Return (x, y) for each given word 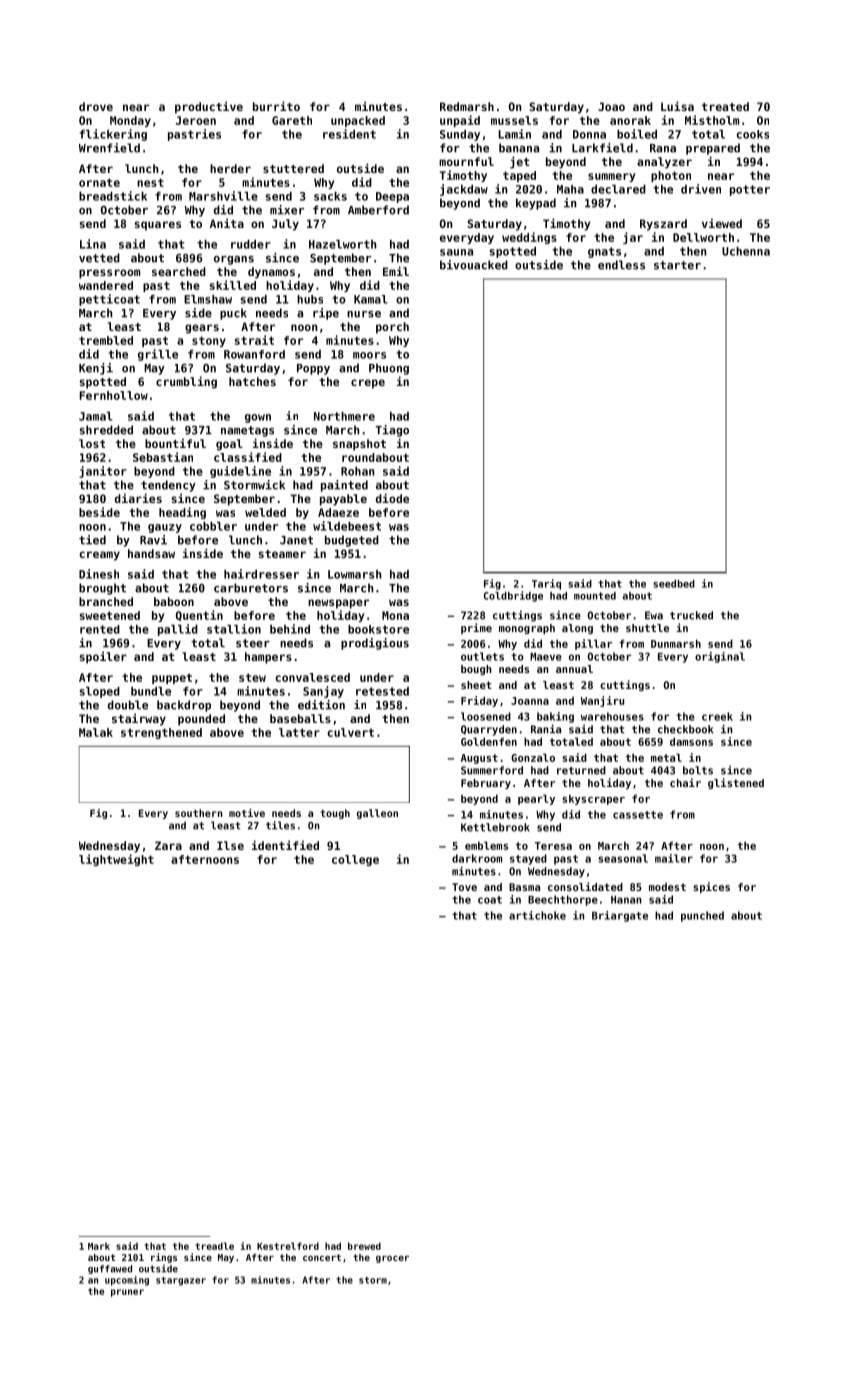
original (720, 657)
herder (230, 168)
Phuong (389, 369)
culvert (350, 732)
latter (299, 732)
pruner (127, 1293)
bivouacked (474, 265)
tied (92, 540)
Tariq (546, 584)
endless (621, 265)
